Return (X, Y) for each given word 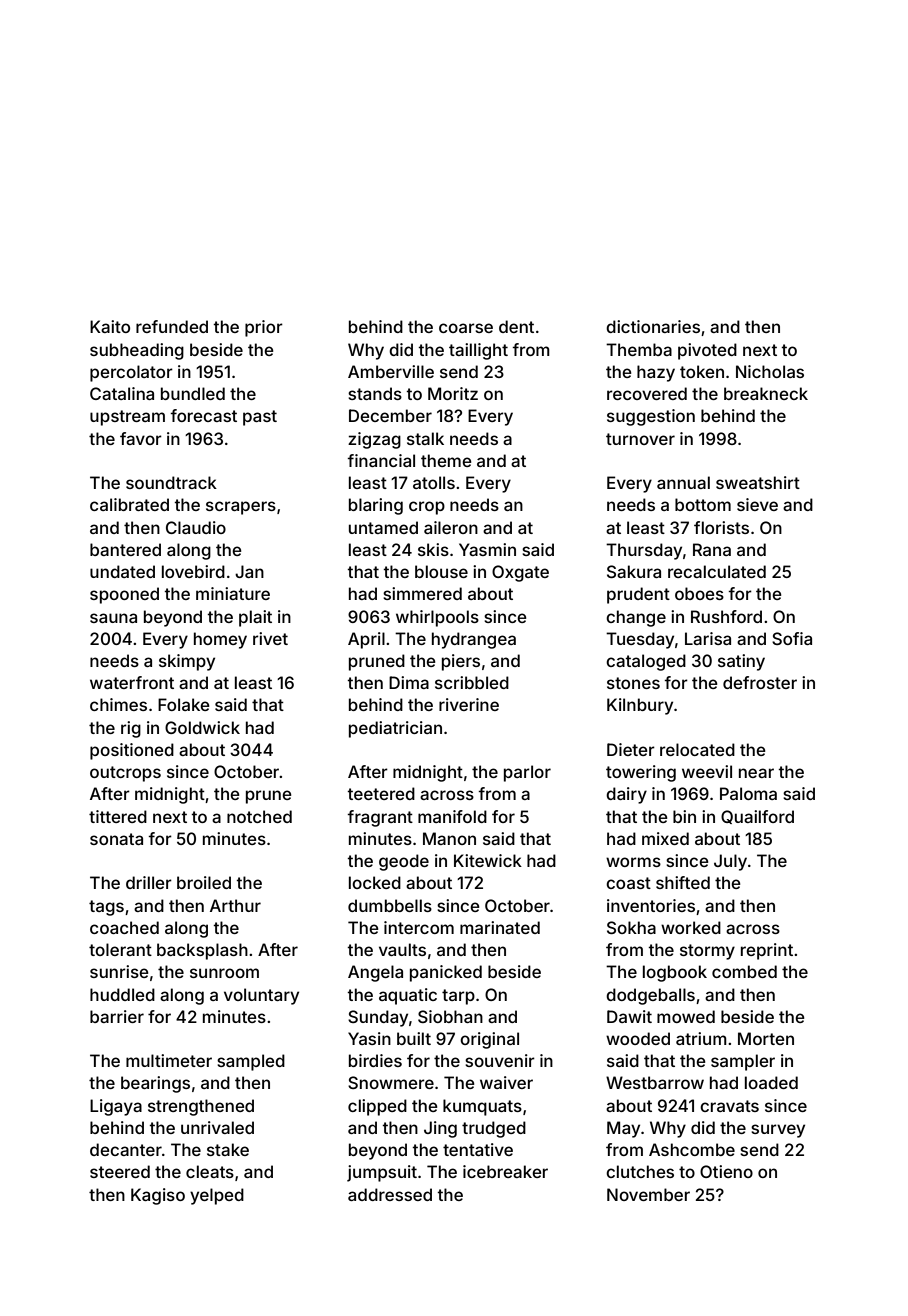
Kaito (110, 326)
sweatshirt (758, 482)
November (648, 1194)
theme (446, 460)
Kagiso (158, 1196)
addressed (390, 1194)
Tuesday (640, 640)
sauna (113, 618)
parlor (527, 773)
